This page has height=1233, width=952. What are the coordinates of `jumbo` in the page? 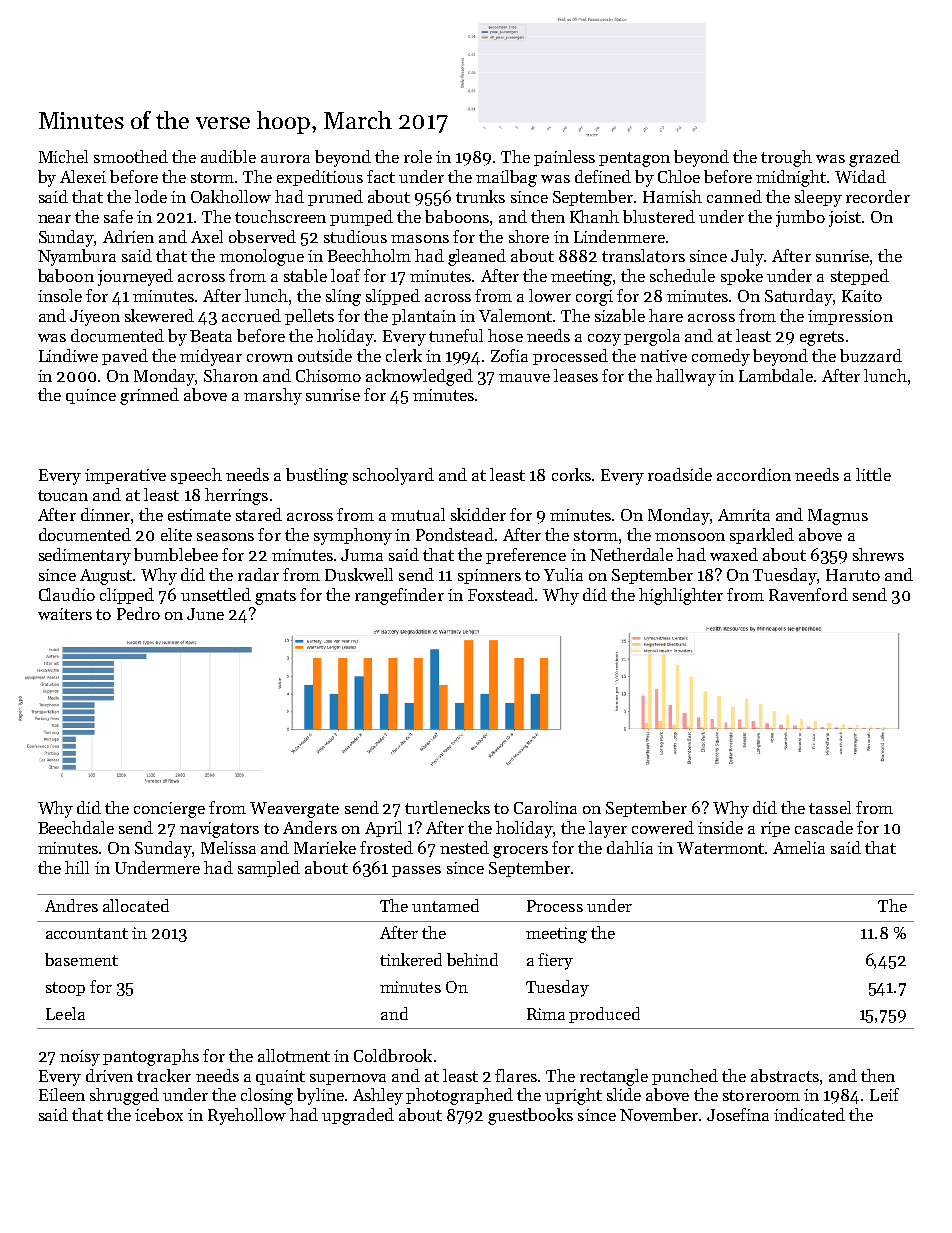 It's located at (800, 218).
